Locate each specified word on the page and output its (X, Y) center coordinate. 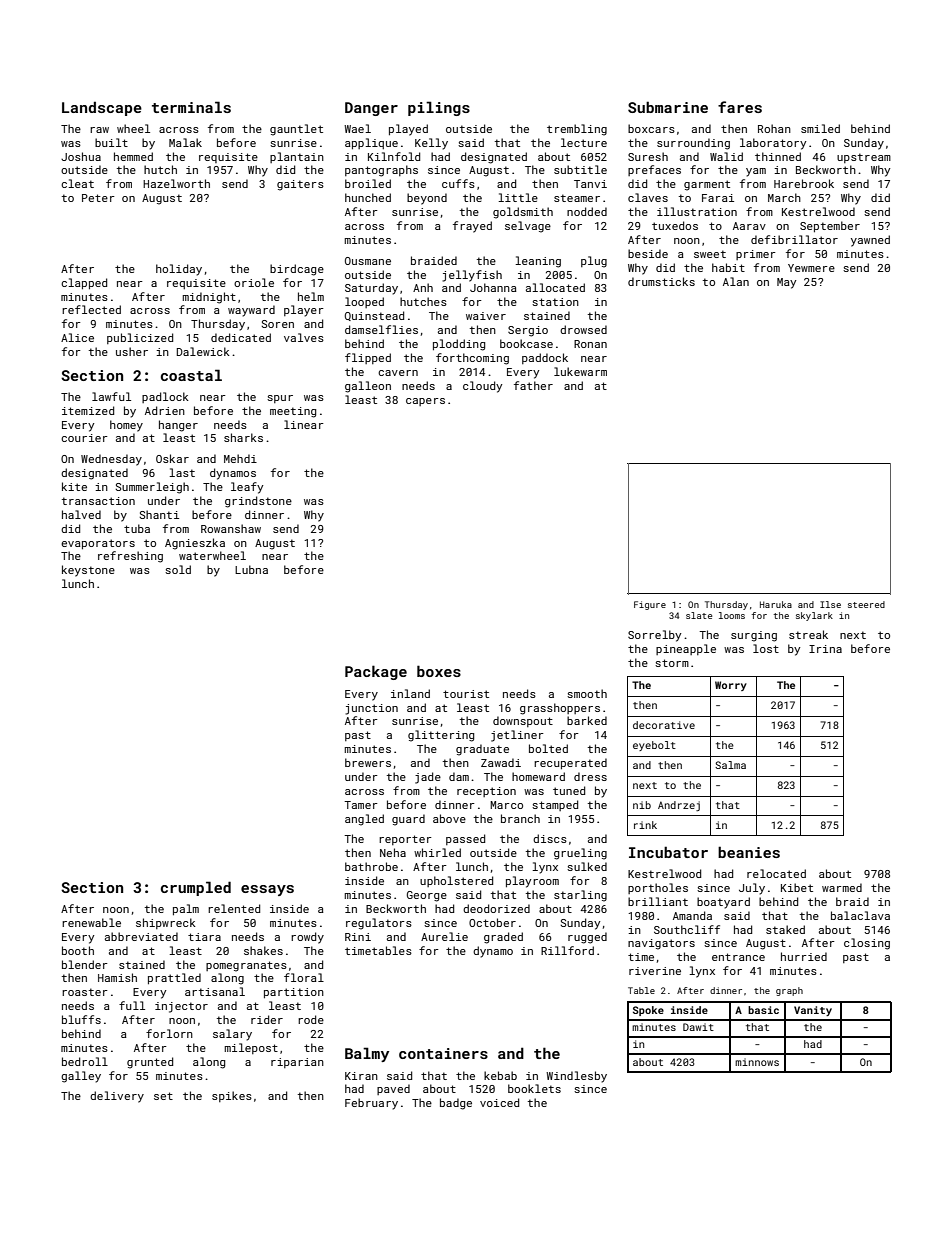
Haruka (776, 604)
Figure (650, 605)
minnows (757, 1062)
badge (456, 1104)
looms (732, 615)
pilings (439, 108)
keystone (88, 571)
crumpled (196, 888)
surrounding (693, 144)
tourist (466, 694)
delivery (117, 1097)
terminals (191, 107)
